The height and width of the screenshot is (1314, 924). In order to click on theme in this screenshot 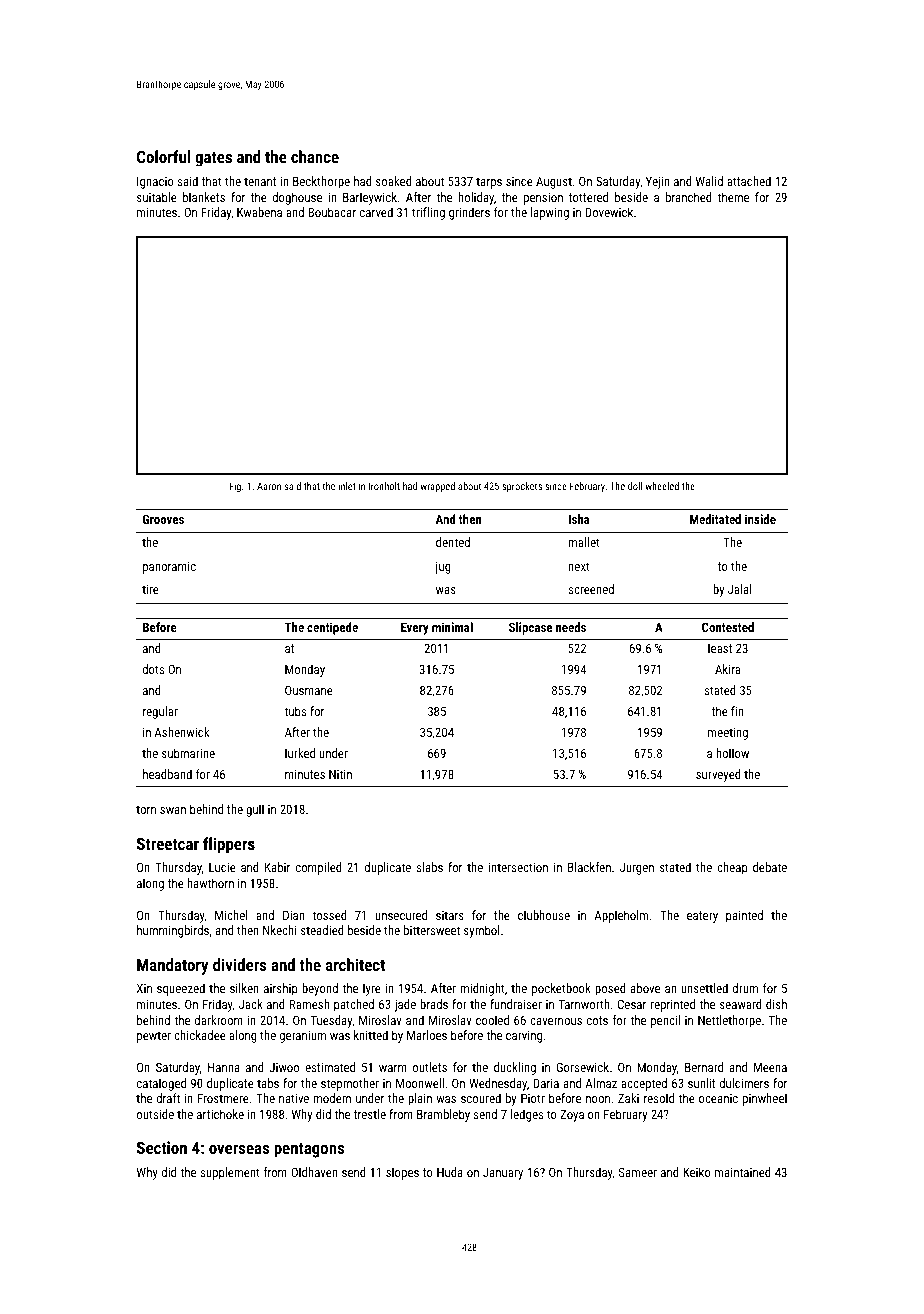, I will do `click(733, 197)`.
